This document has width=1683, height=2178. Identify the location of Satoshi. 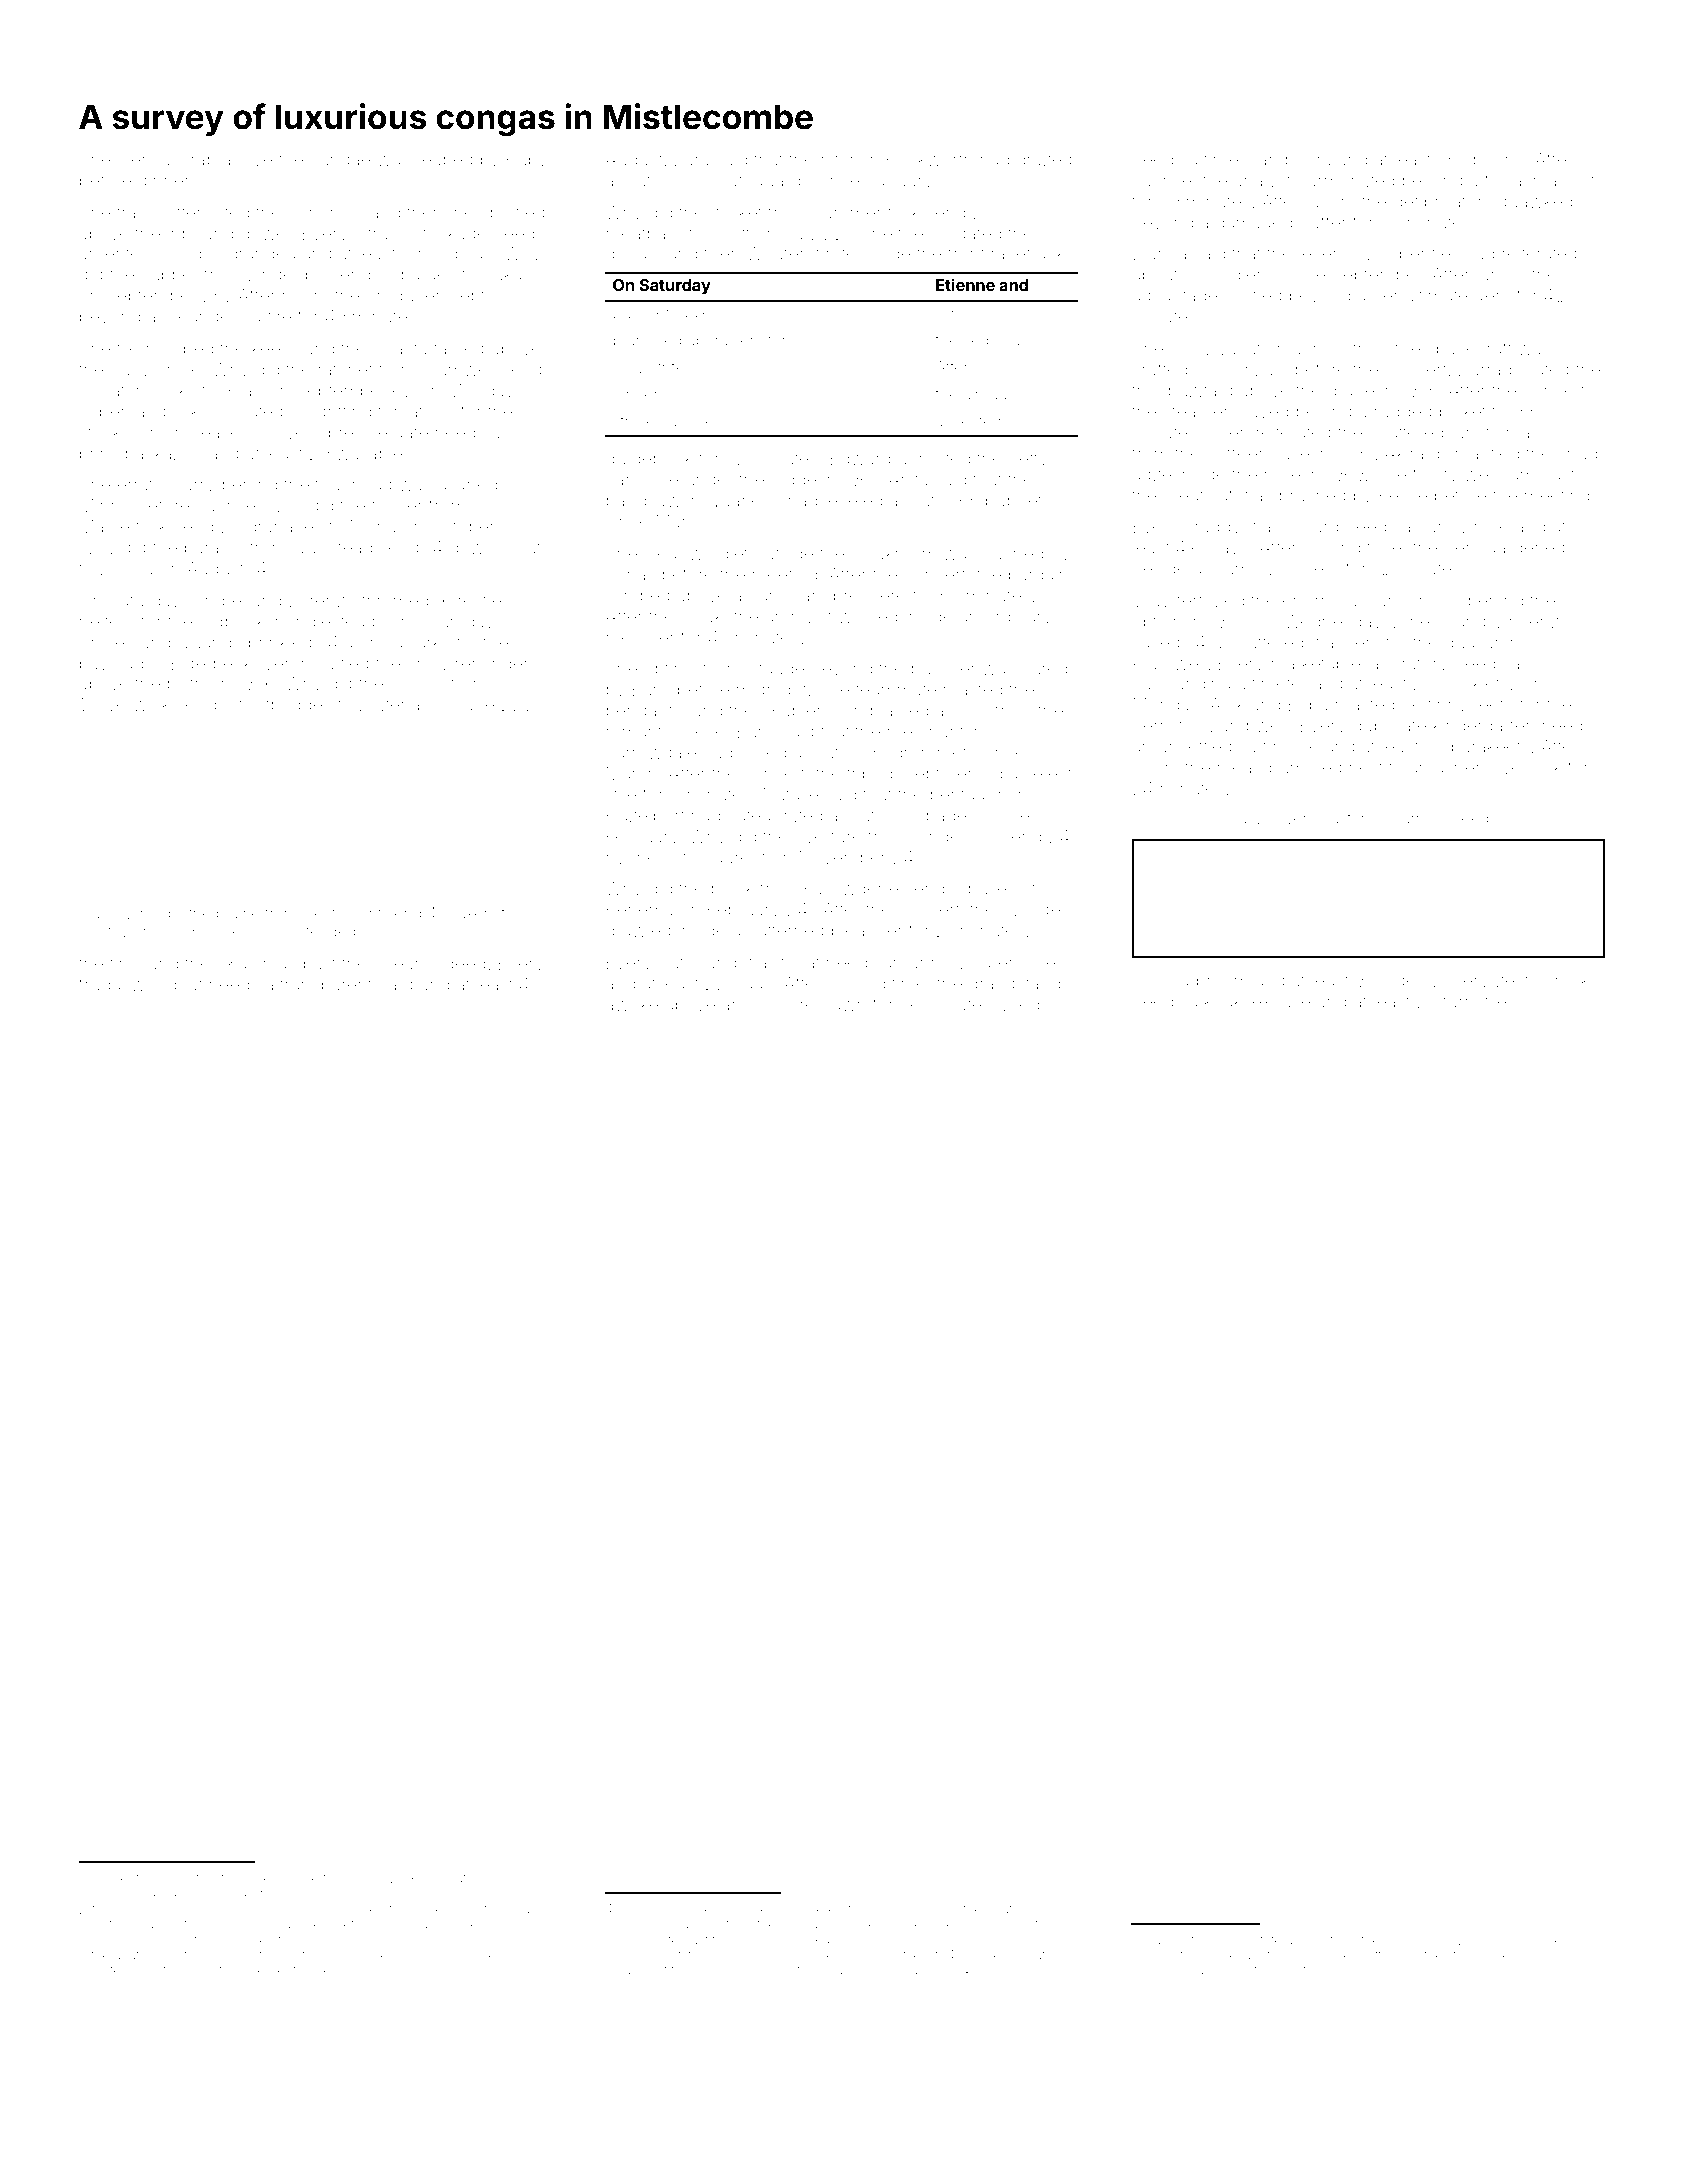
(1016, 1909).
